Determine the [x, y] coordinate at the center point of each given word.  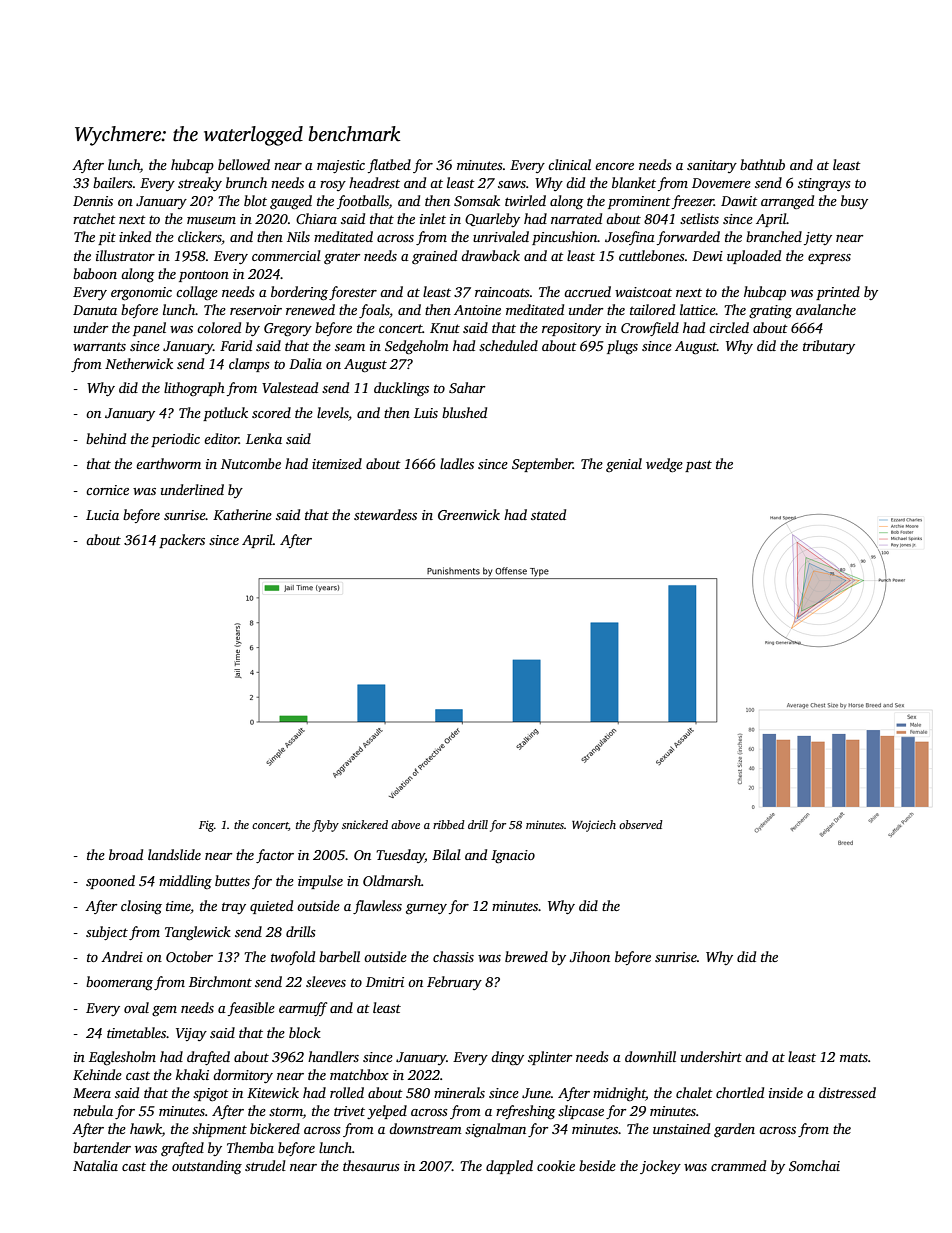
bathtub [762, 164]
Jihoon [589, 956]
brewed [526, 956]
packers [182, 541]
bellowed [244, 164]
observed [641, 824]
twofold [293, 958]
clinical [569, 164]
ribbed [449, 824]
